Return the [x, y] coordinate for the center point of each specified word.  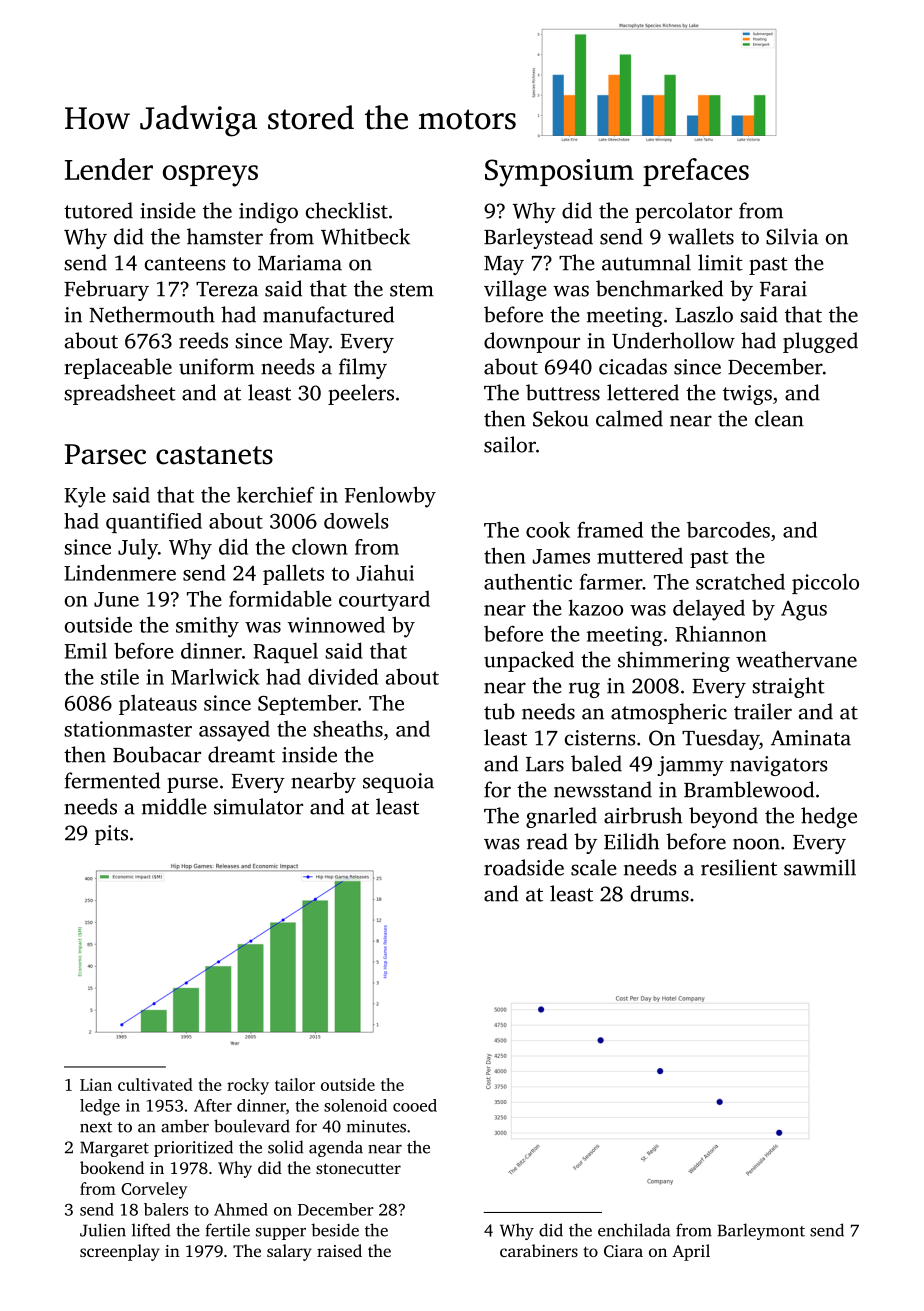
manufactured [328, 314]
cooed [415, 1105]
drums [660, 893]
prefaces [696, 172]
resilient [739, 867]
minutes [376, 1126]
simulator [258, 806]
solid [285, 1147]
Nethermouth [152, 314]
